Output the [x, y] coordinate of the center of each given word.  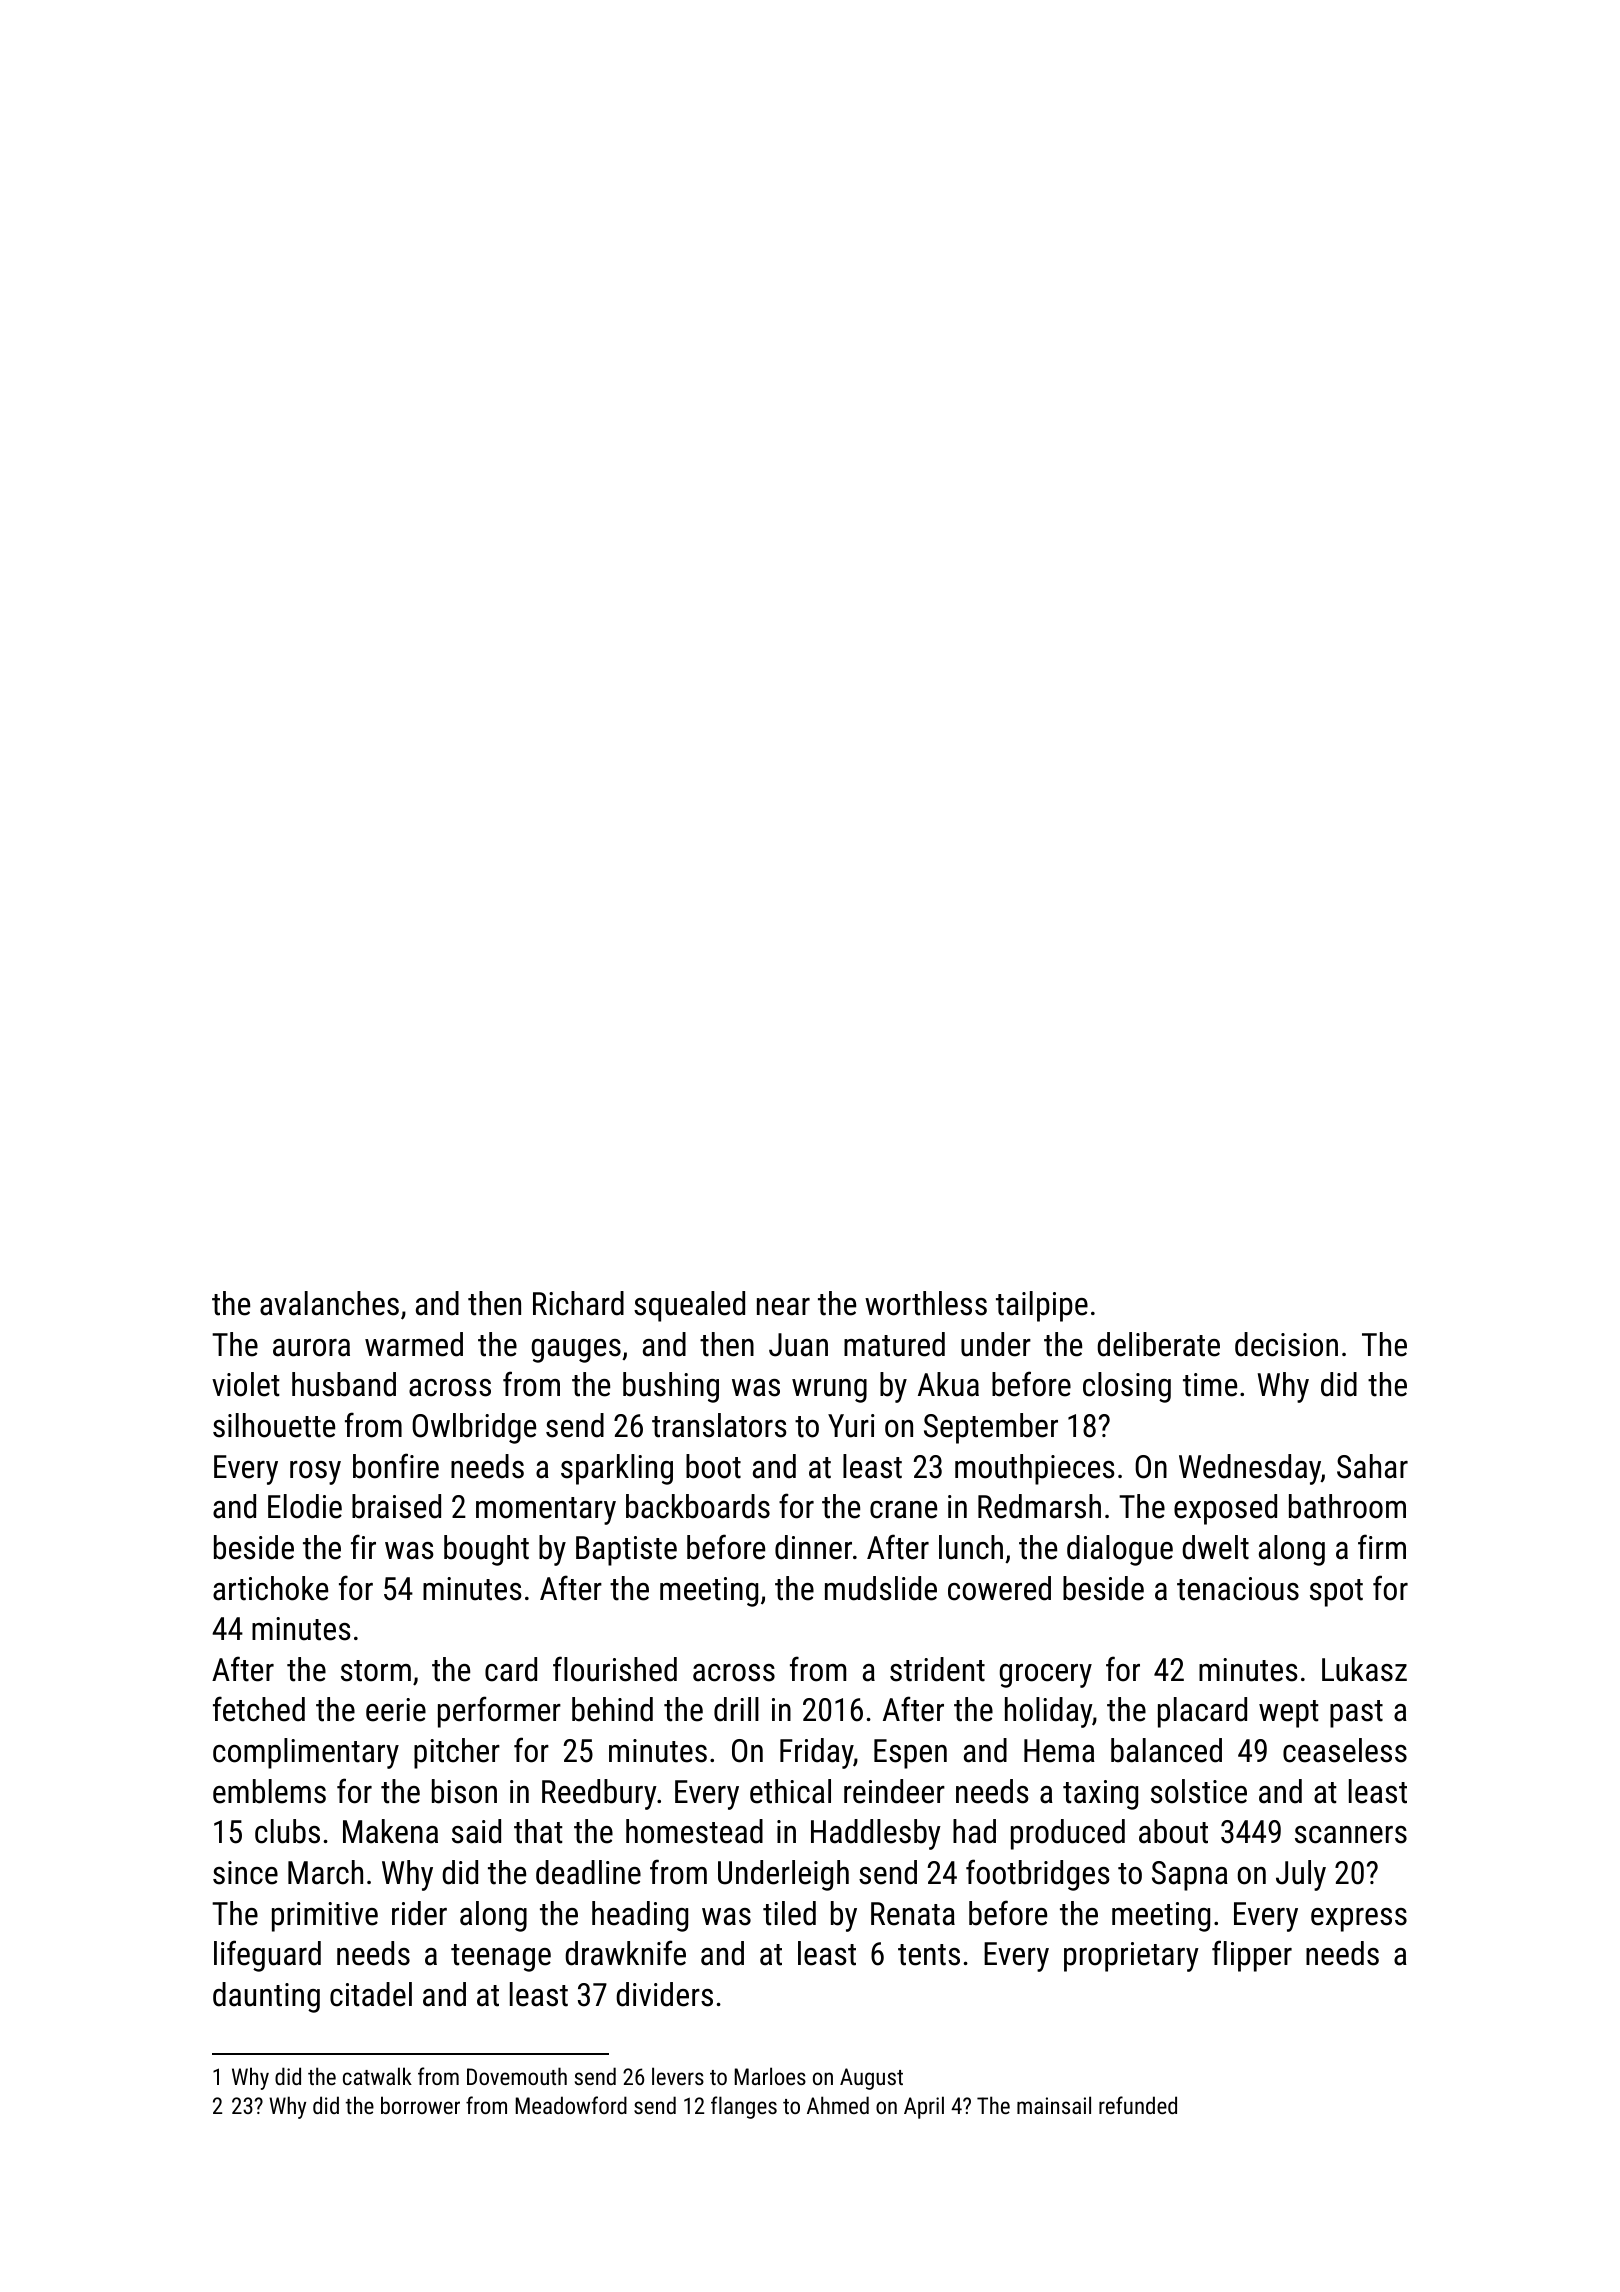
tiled [789, 1913]
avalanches [329, 1303]
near [783, 1307]
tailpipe [1042, 1306]
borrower [420, 2105]
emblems [269, 1791]
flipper [1252, 1956]
